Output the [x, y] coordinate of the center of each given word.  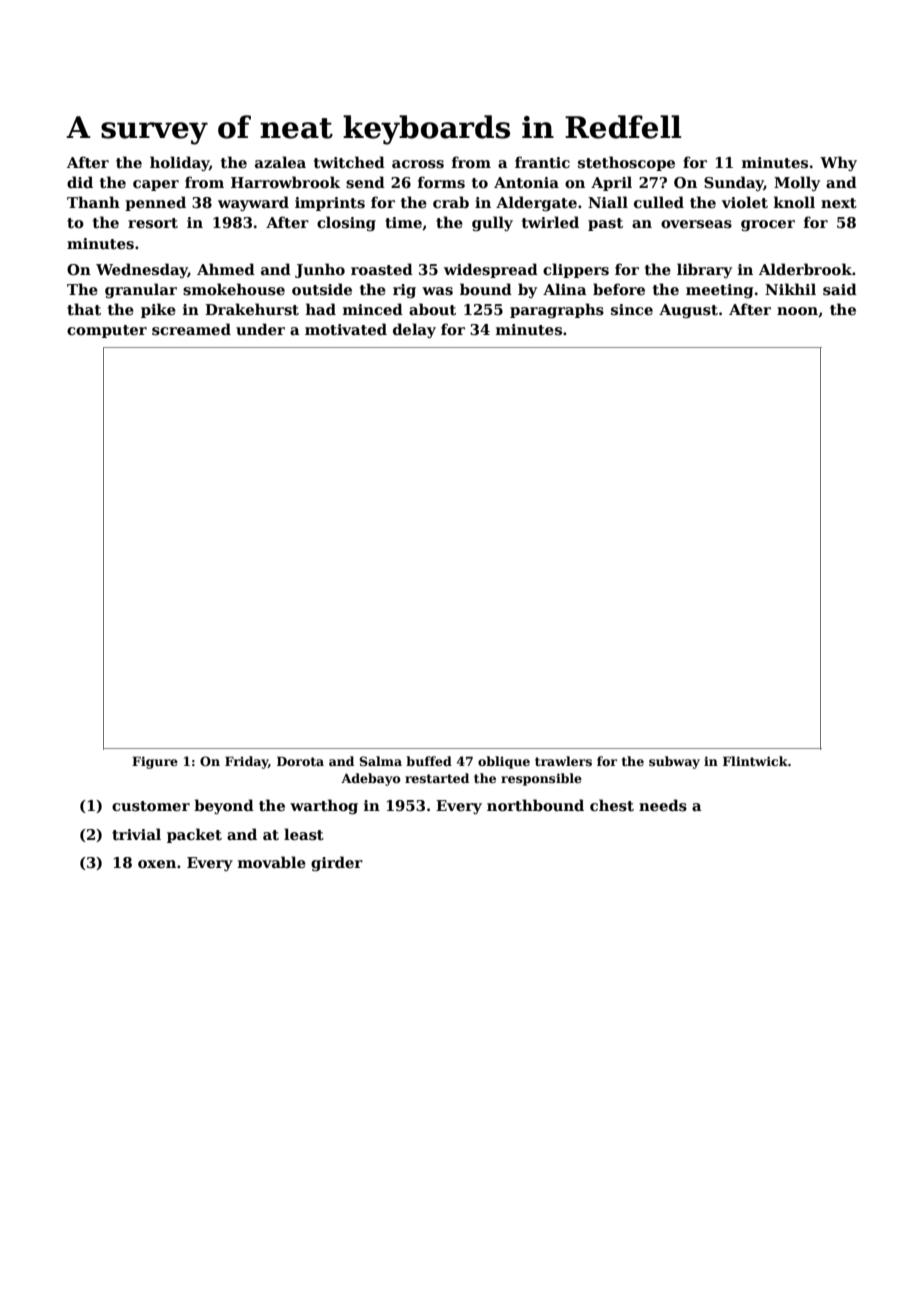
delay [414, 330]
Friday [246, 762]
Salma [380, 761]
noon [797, 311]
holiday [179, 163]
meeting [719, 291]
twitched [349, 162]
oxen [157, 864]
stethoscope [626, 163]
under [260, 329]
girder [337, 863]
